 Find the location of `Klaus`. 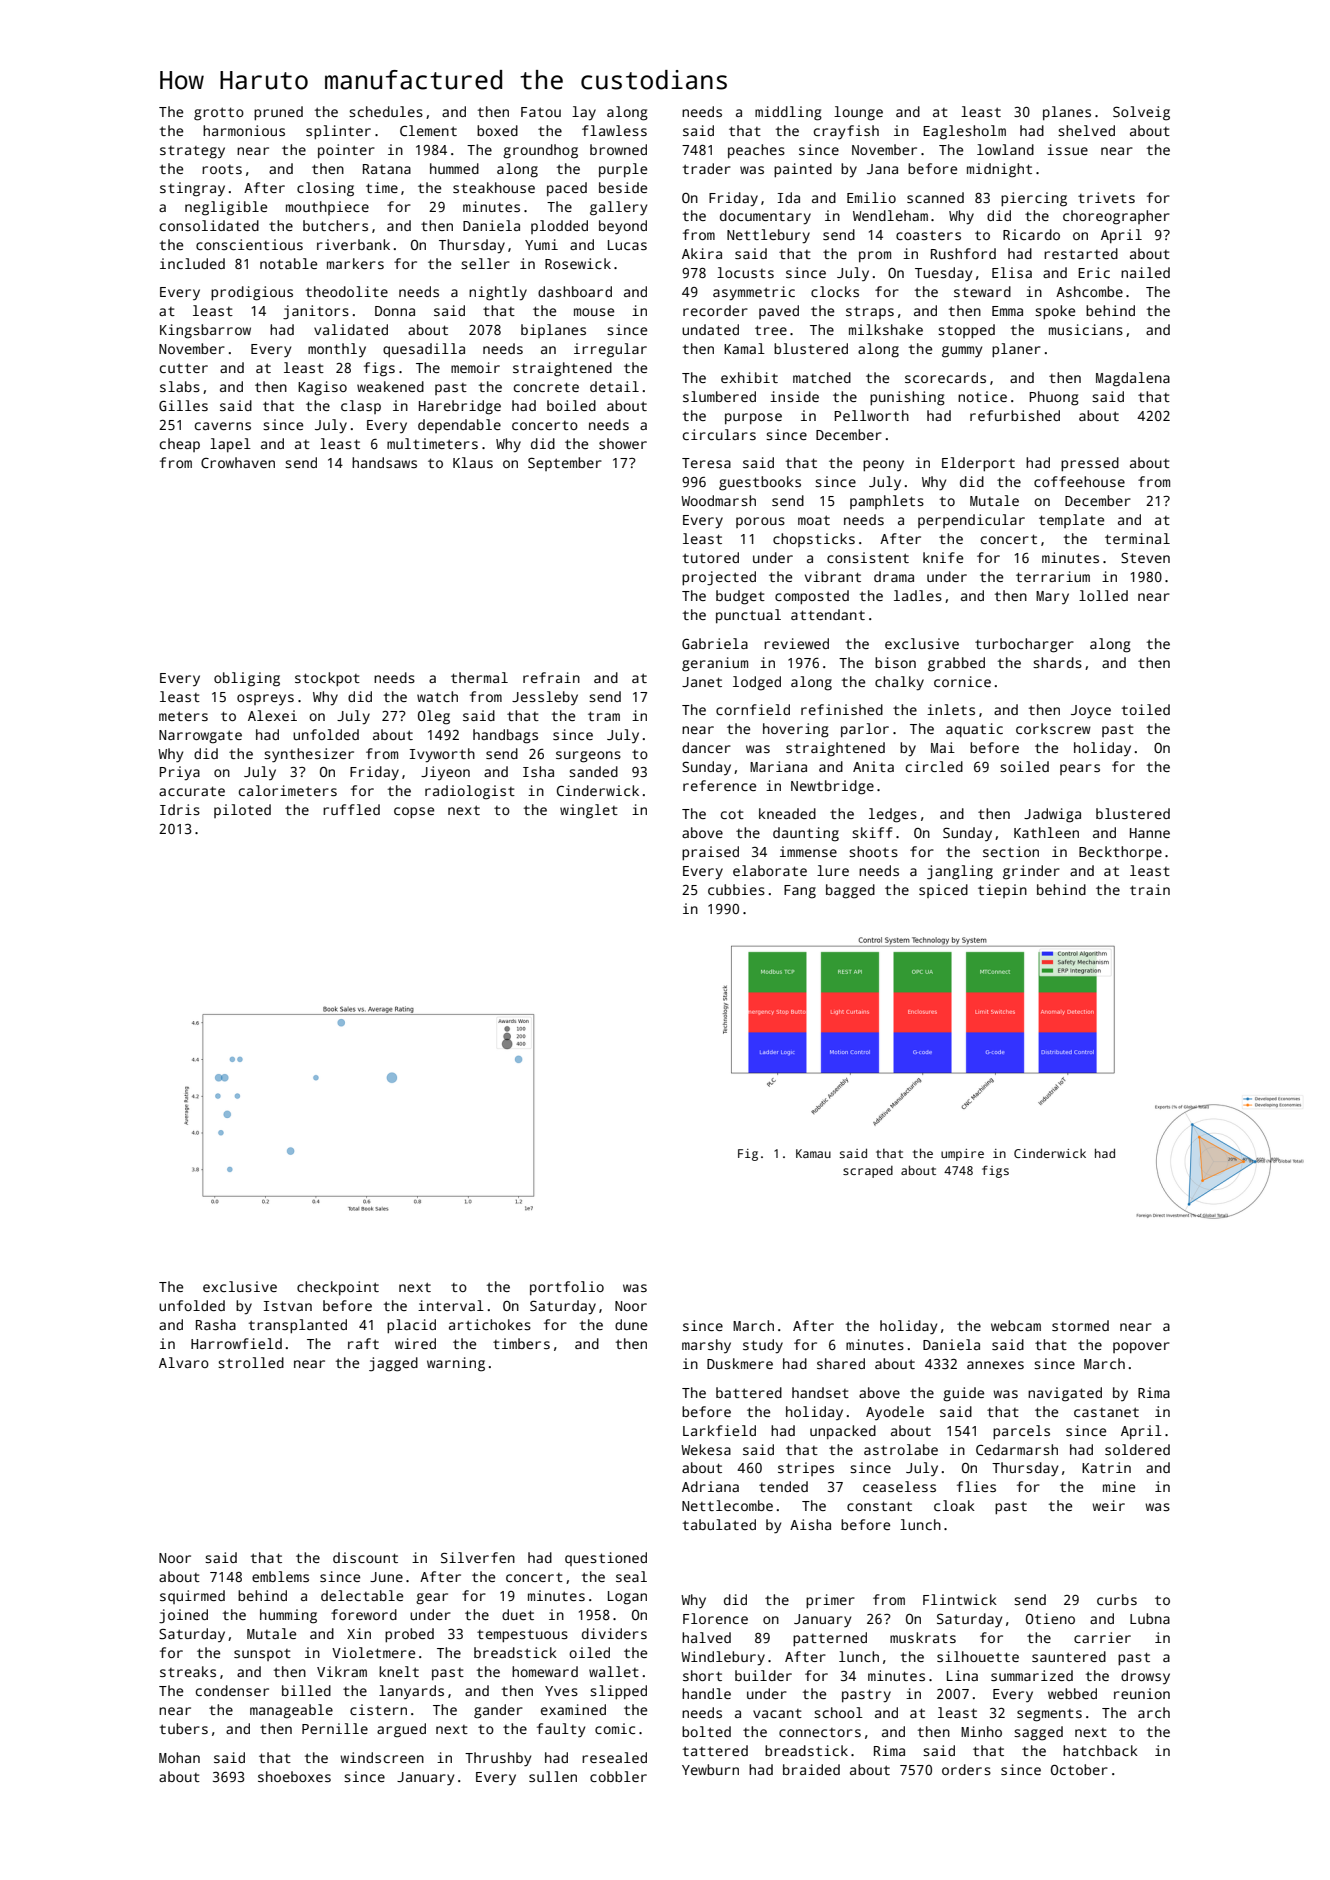

Klaus is located at coordinates (473, 462).
